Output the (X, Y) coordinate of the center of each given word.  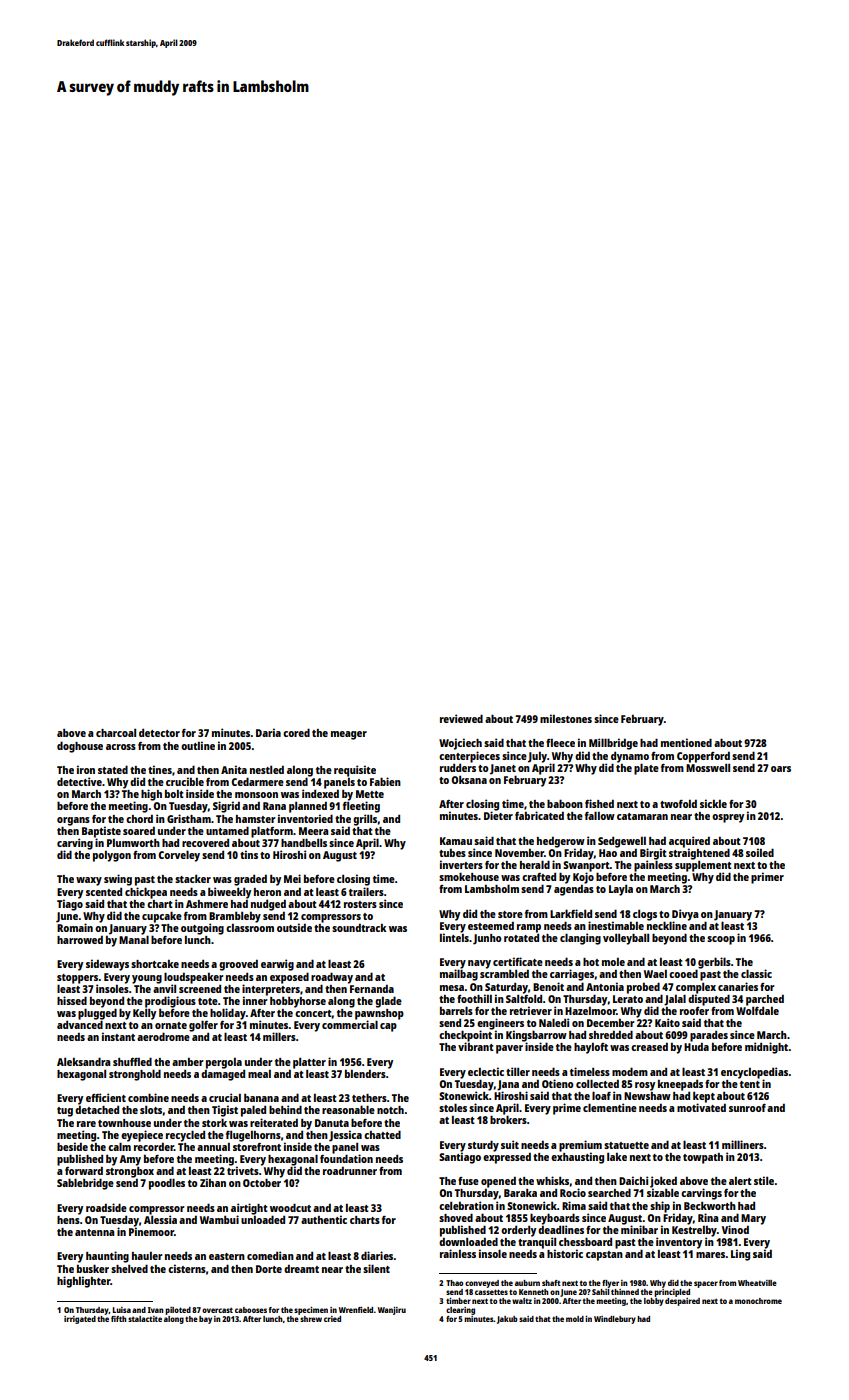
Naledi (554, 1022)
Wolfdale (757, 1011)
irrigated (80, 1320)
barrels (456, 1010)
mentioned (686, 742)
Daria (268, 732)
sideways (107, 965)
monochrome (758, 1301)
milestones (566, 718)
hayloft (591, 1048)
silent (376, 1268)
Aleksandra (83, 1061)
